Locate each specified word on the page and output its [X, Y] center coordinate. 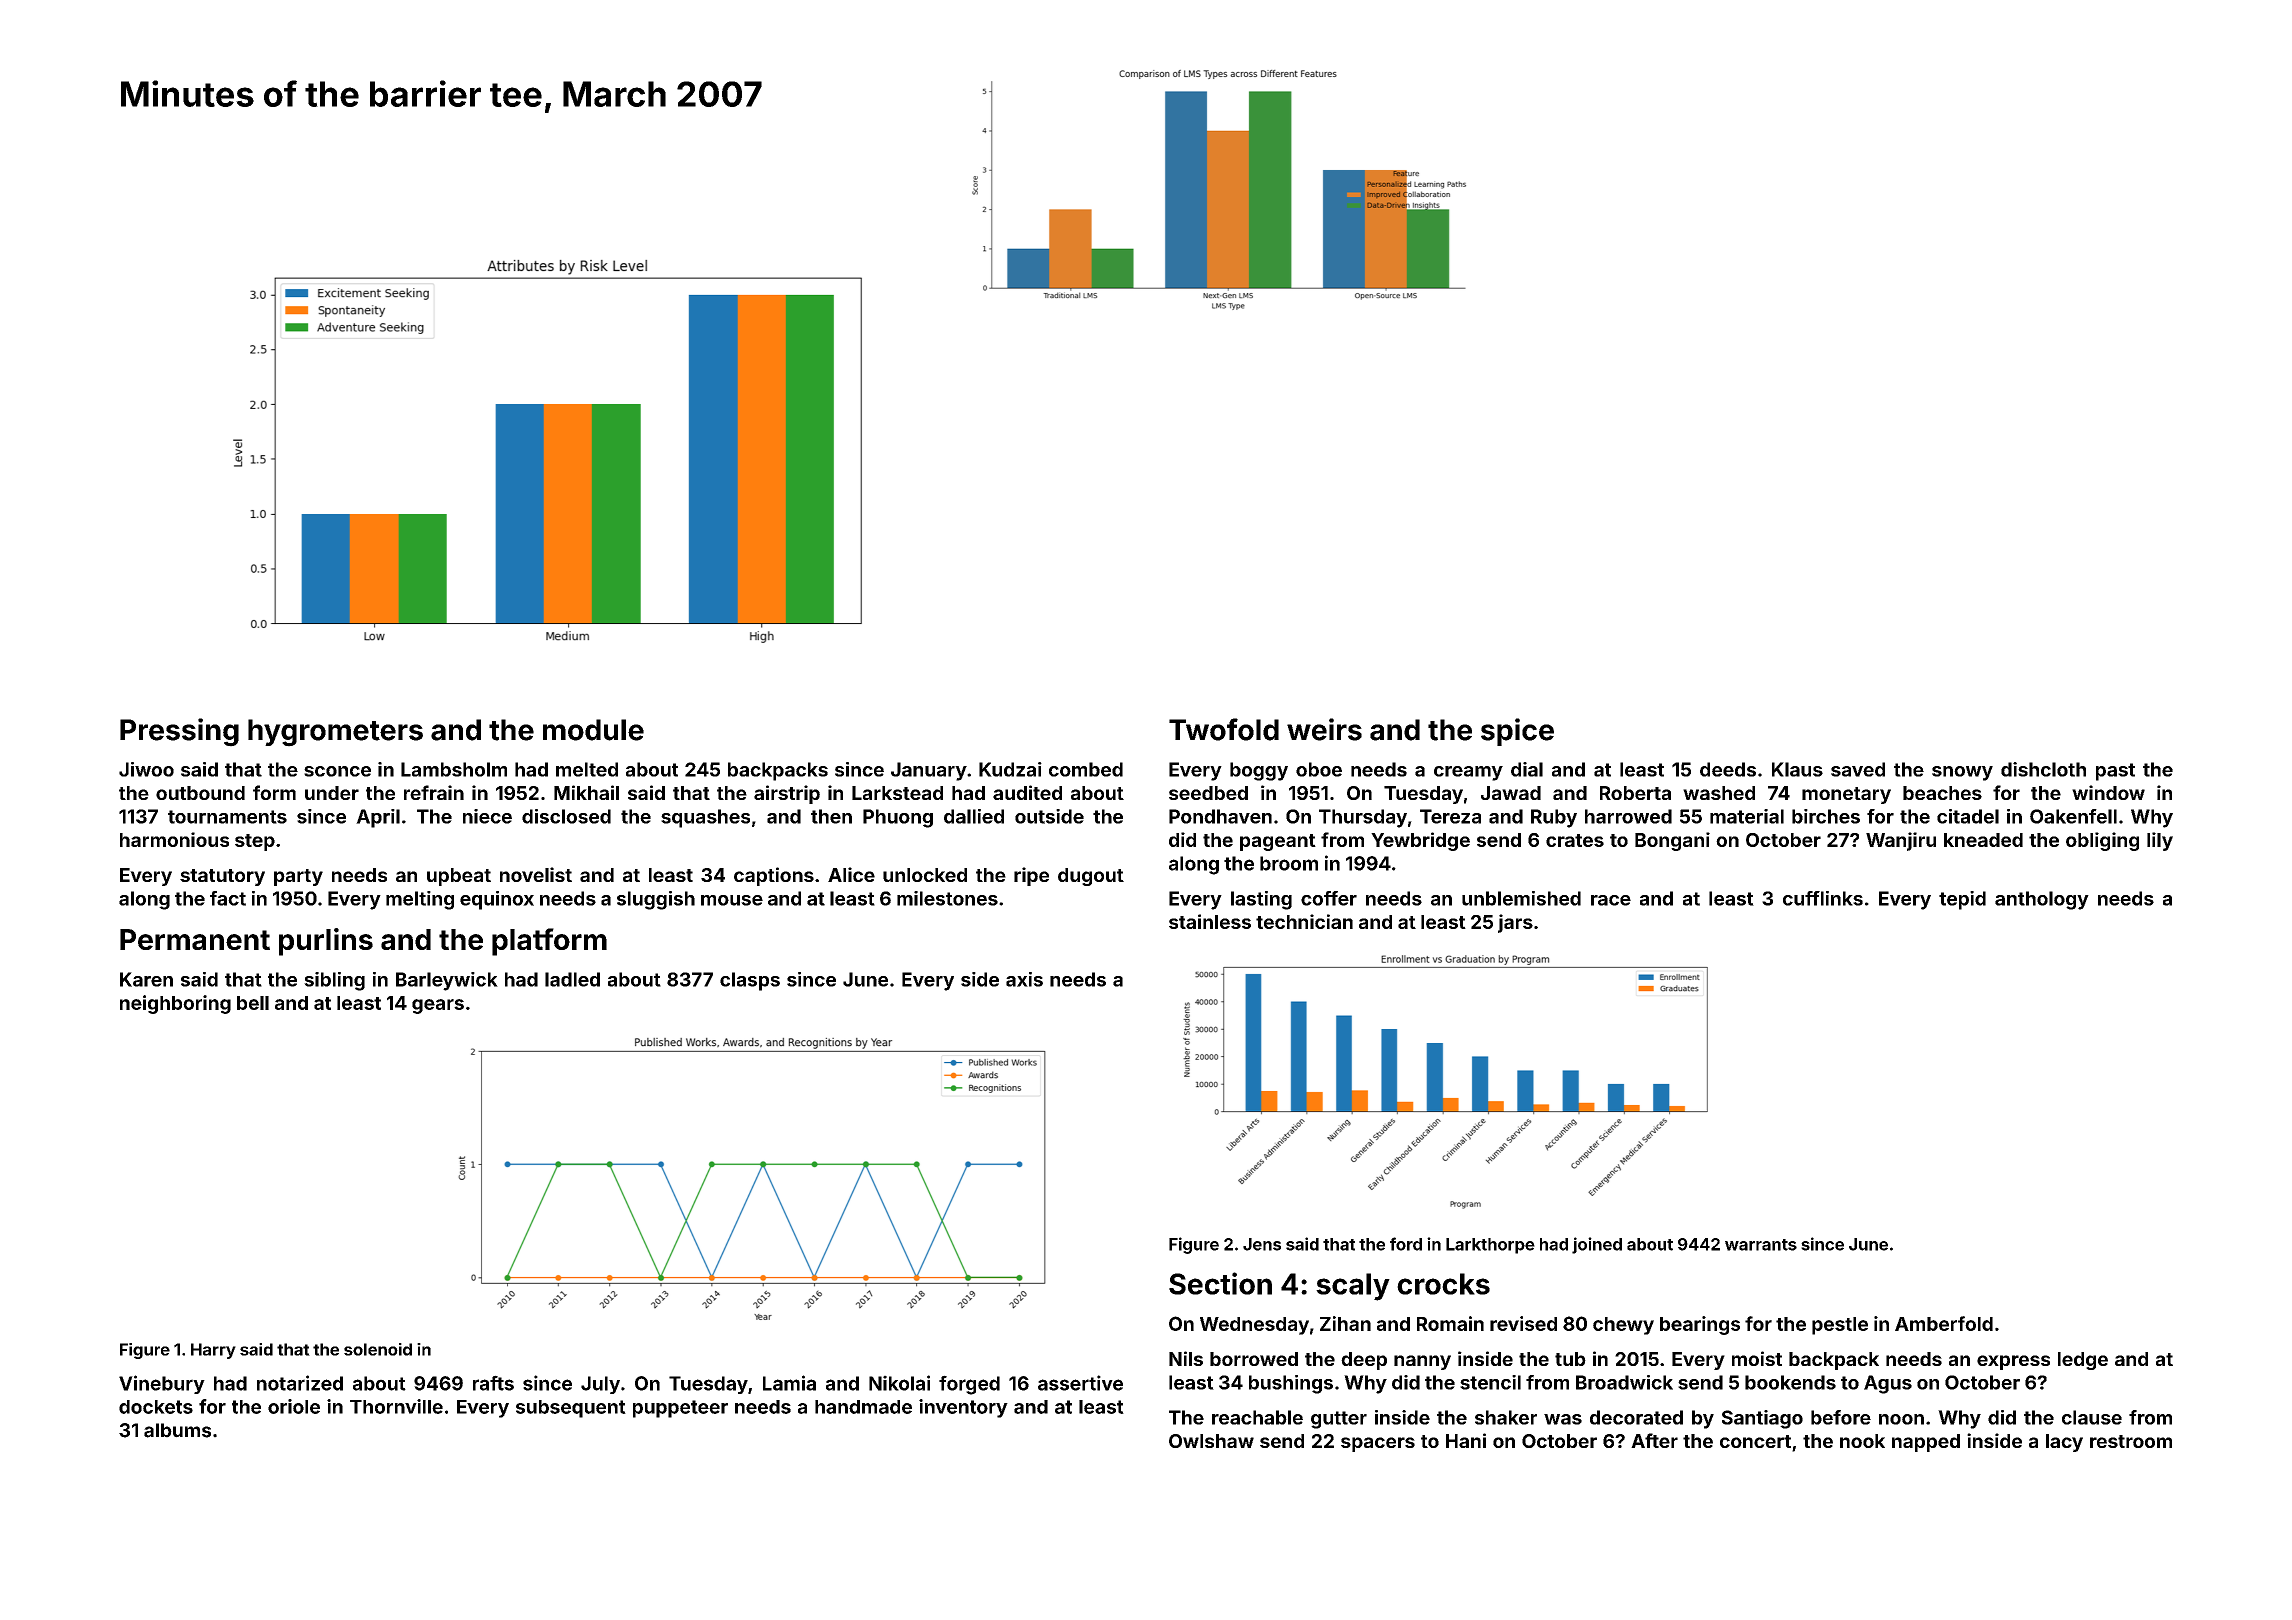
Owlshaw [1211, 1441]
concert [1755, 1441]
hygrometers [335, 733]
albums [177, 1430]
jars [1515, 923]
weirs [1324, 729]
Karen [146, 979]
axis [1024, 979]
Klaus [1797, 769]
